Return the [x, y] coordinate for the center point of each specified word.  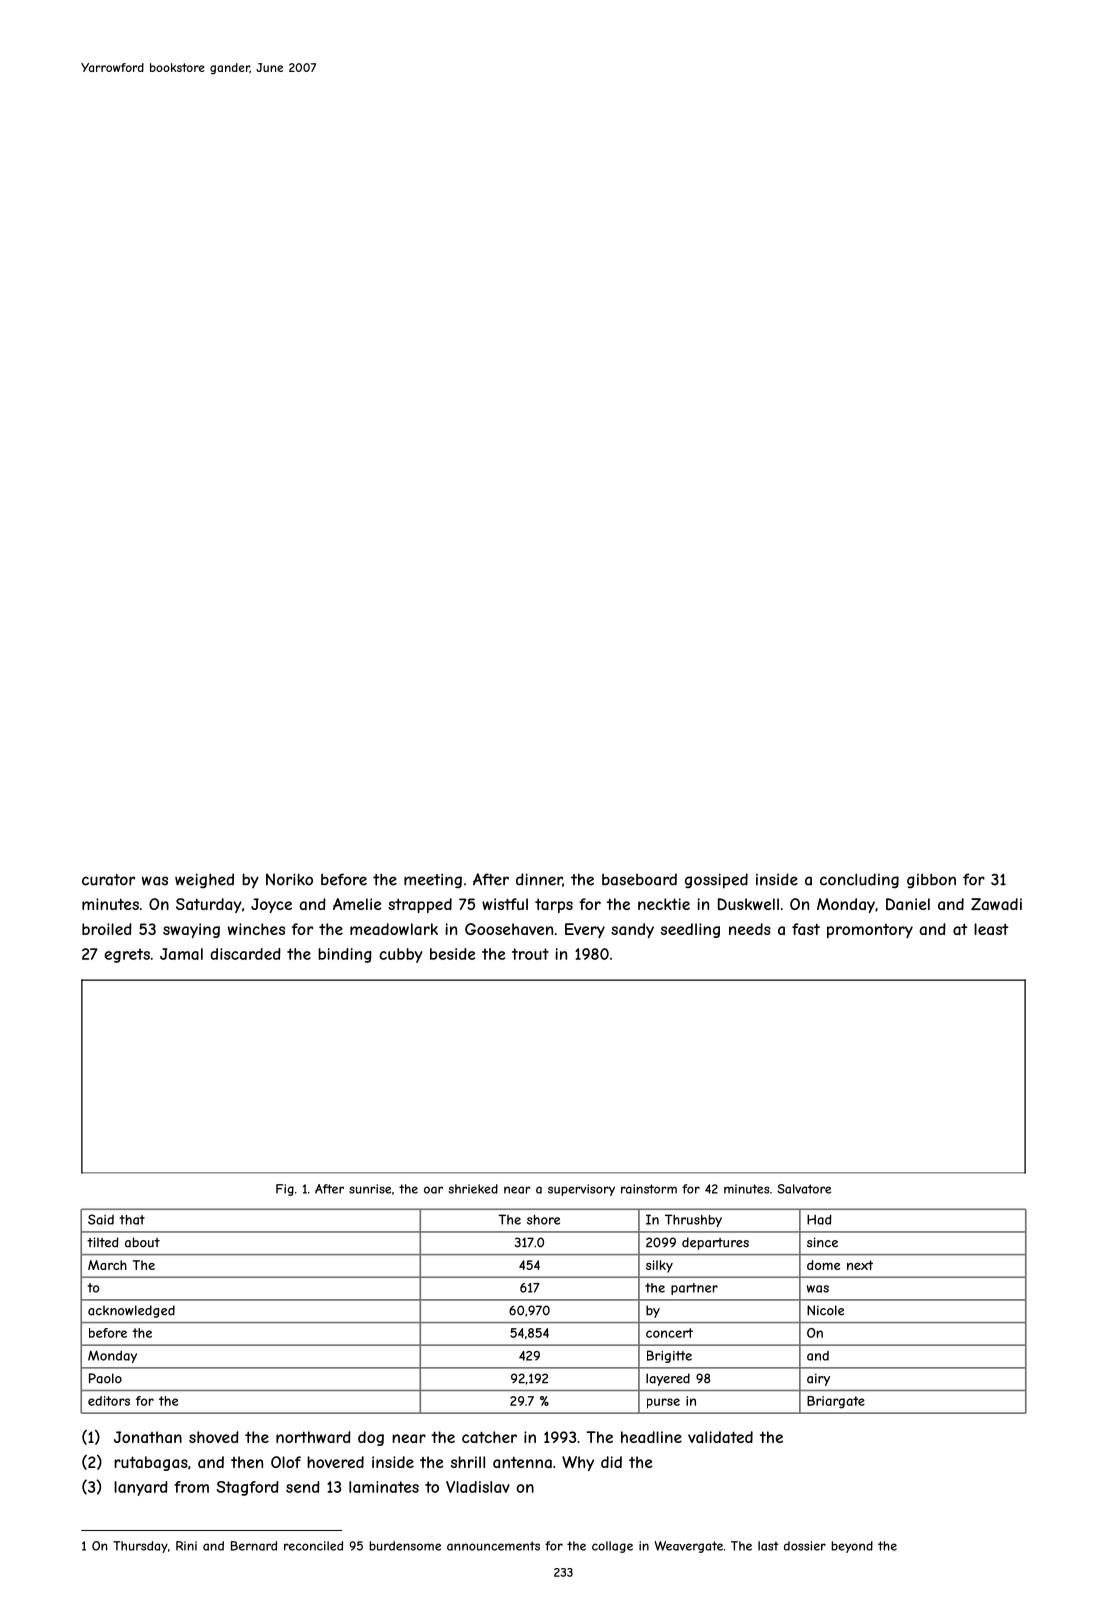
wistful [505, 904]
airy [818, 1379]
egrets [127, 955]
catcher [489, 1437]
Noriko [289, 879]
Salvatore [804, 1189]
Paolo [105, 1378]
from [191, 1487]
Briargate [836, 1402]
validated [720, 1437]
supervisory [581, 1190]
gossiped [716, 881]
